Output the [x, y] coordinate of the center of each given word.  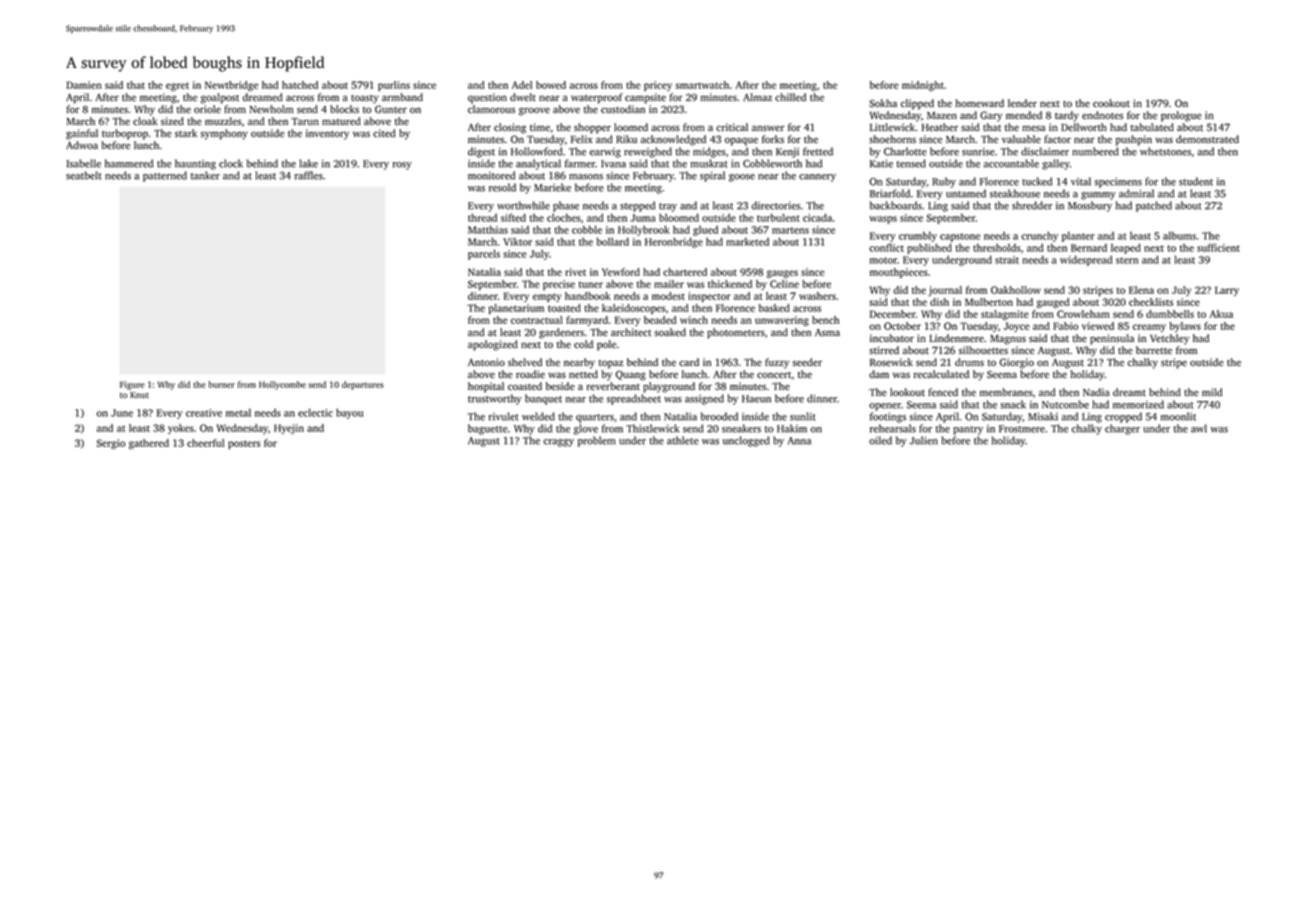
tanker [205, 175]
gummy [1098, 196]
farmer [580, 163]
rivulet [503, 416]
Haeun [756, 399]
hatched [300, 85]
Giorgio [1017, 363]
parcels [484, 255]
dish [939, 302]
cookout [1111, 103]
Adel [522, 85]
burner [221, 384]
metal [238, 413]
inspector [709, 297]
